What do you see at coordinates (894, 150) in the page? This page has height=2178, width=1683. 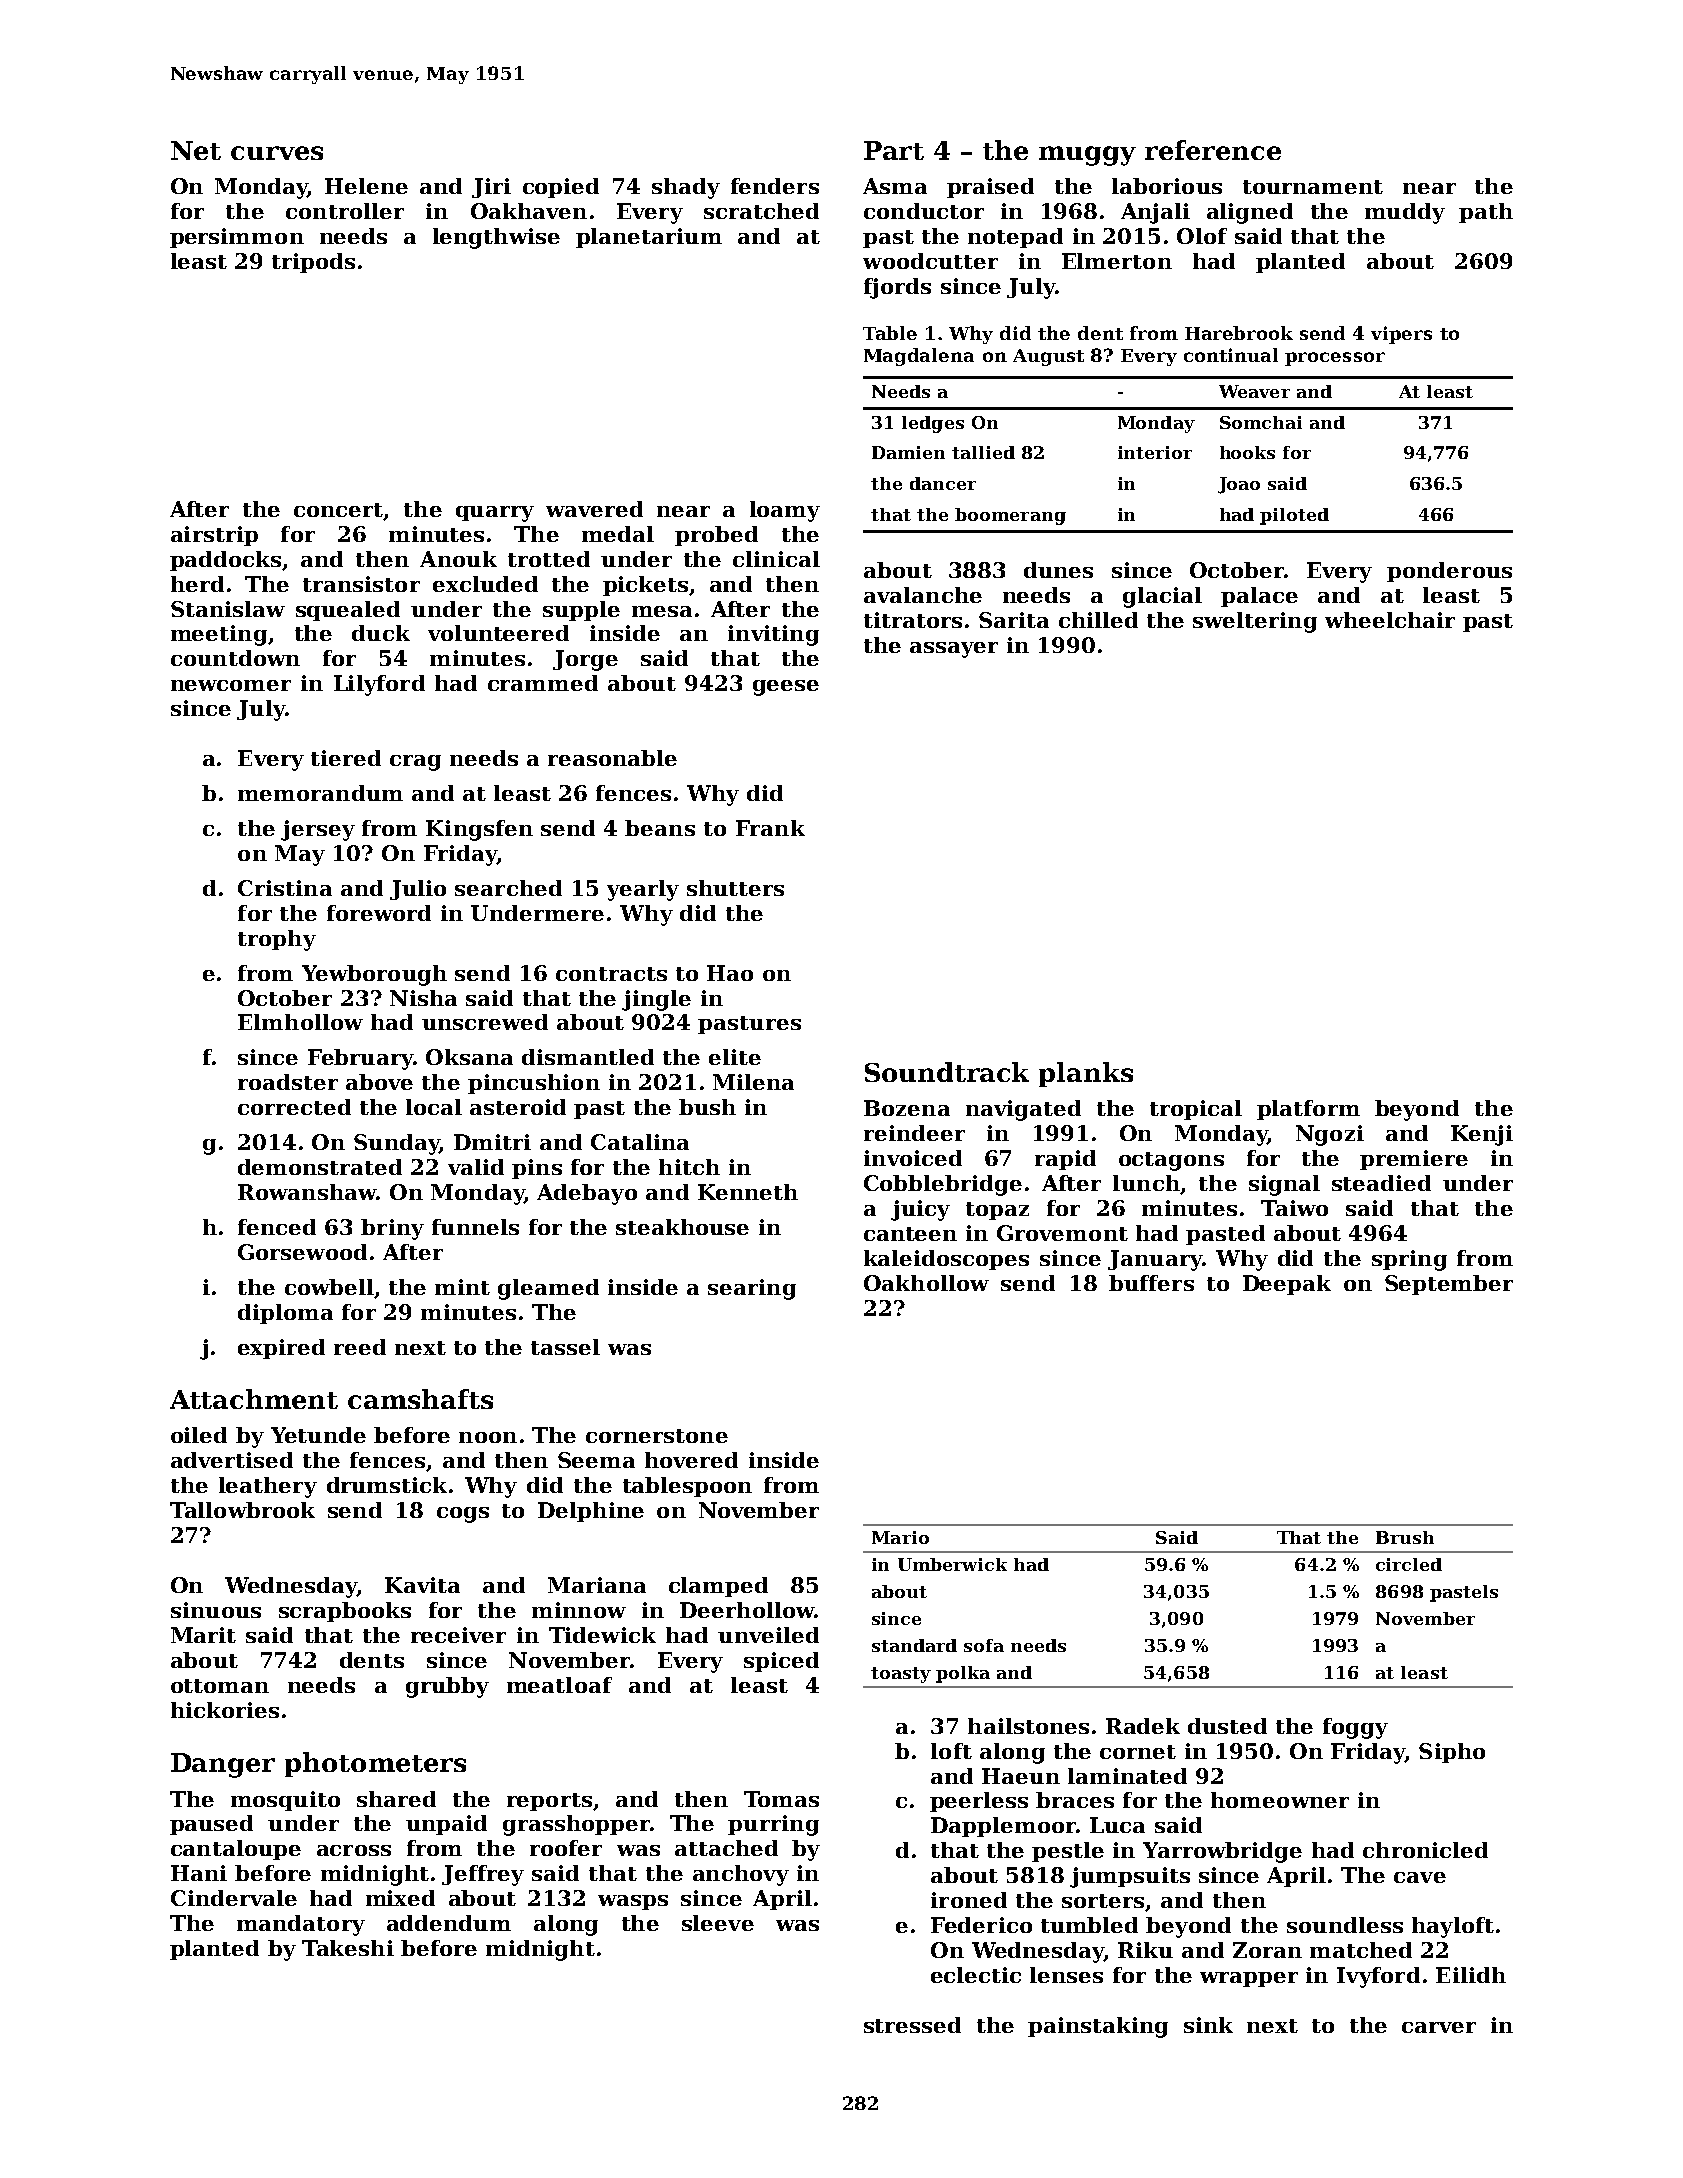 I see `Part` at bounding box center [894, 150].
